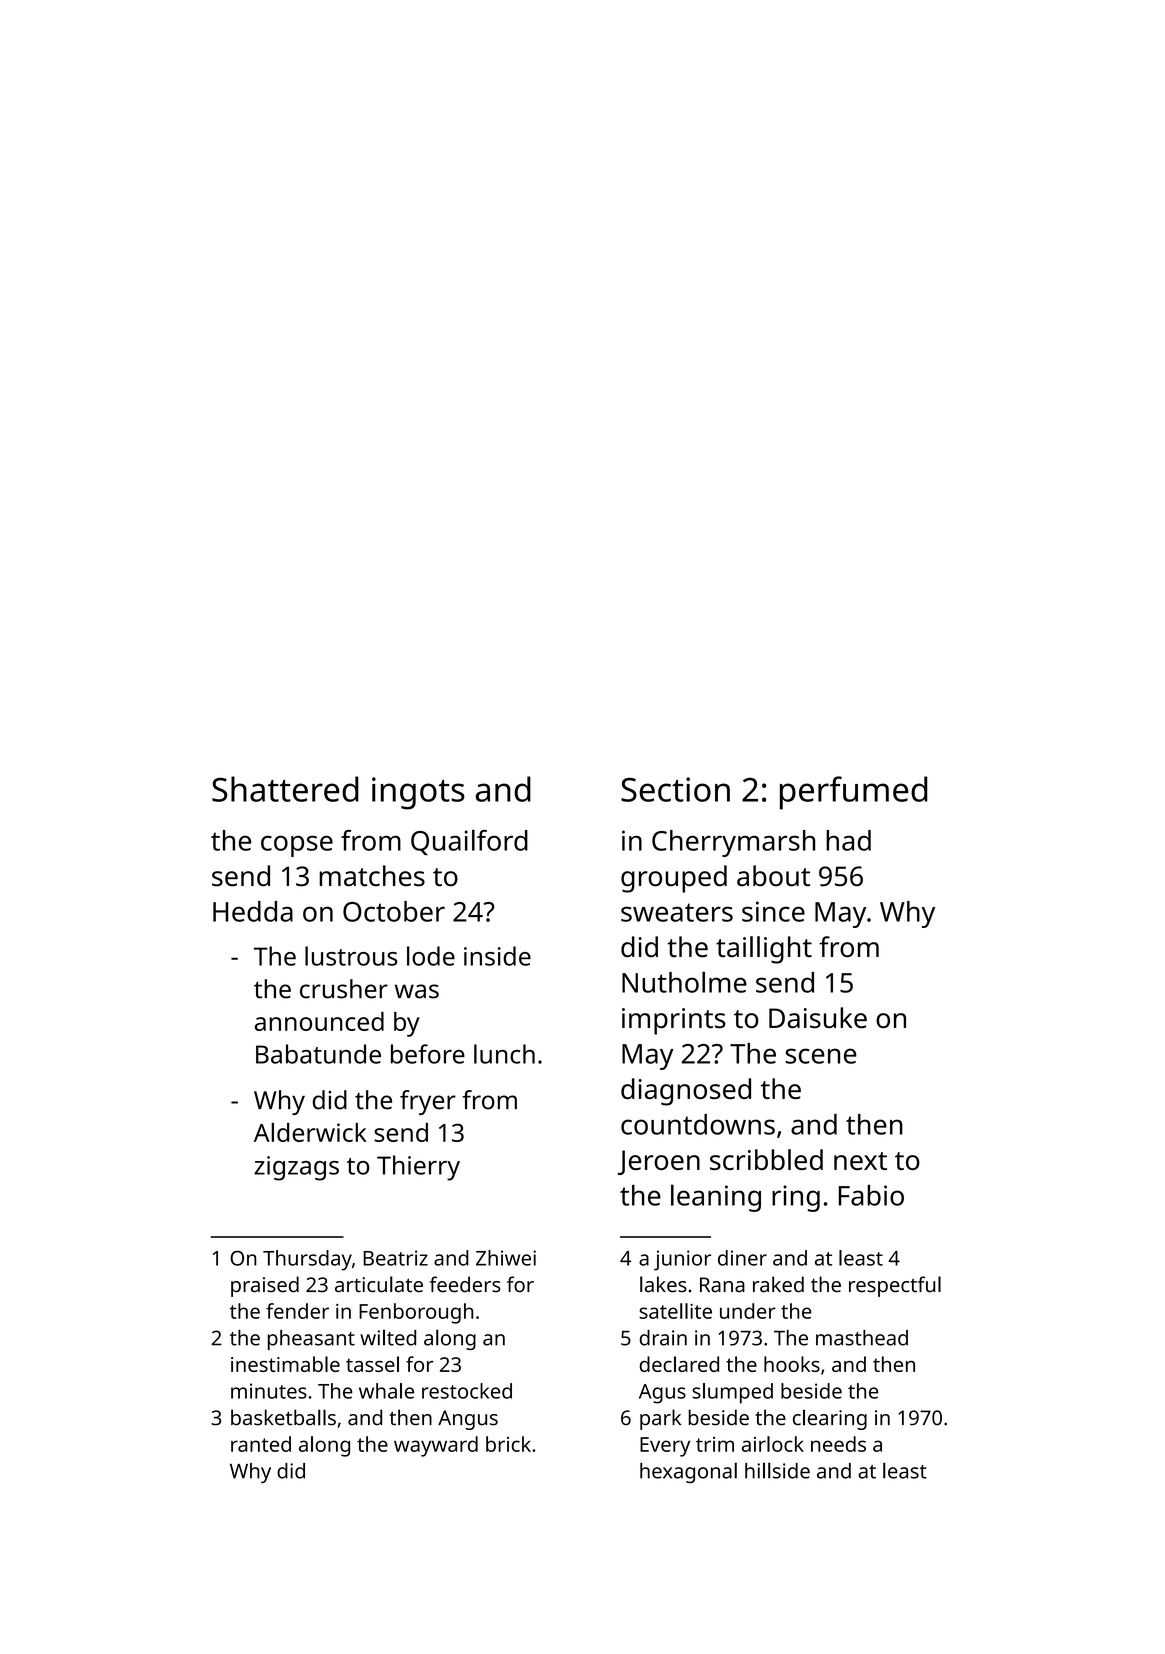  I want to click on Fabio, so click(871, 1195).
